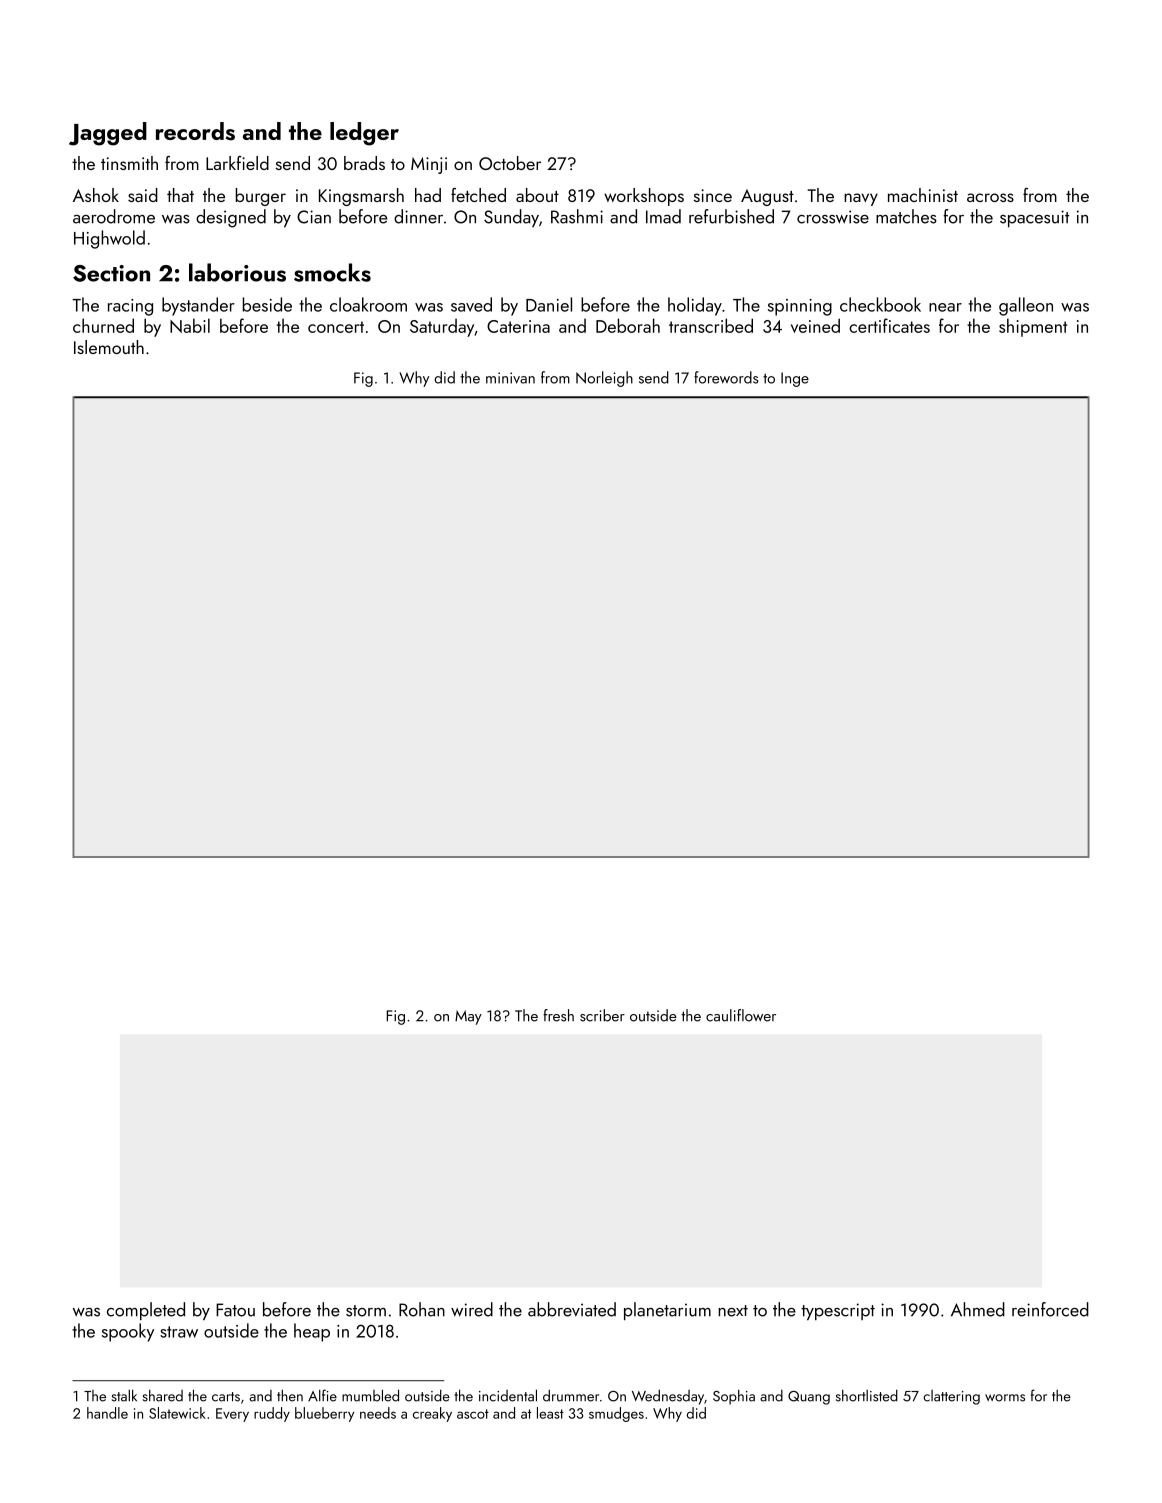 Image resolution: width=1162 pixels, height=1503 pixels. Describe the element at coordinates (336, 327) in the image. I see `concert` at that location.
